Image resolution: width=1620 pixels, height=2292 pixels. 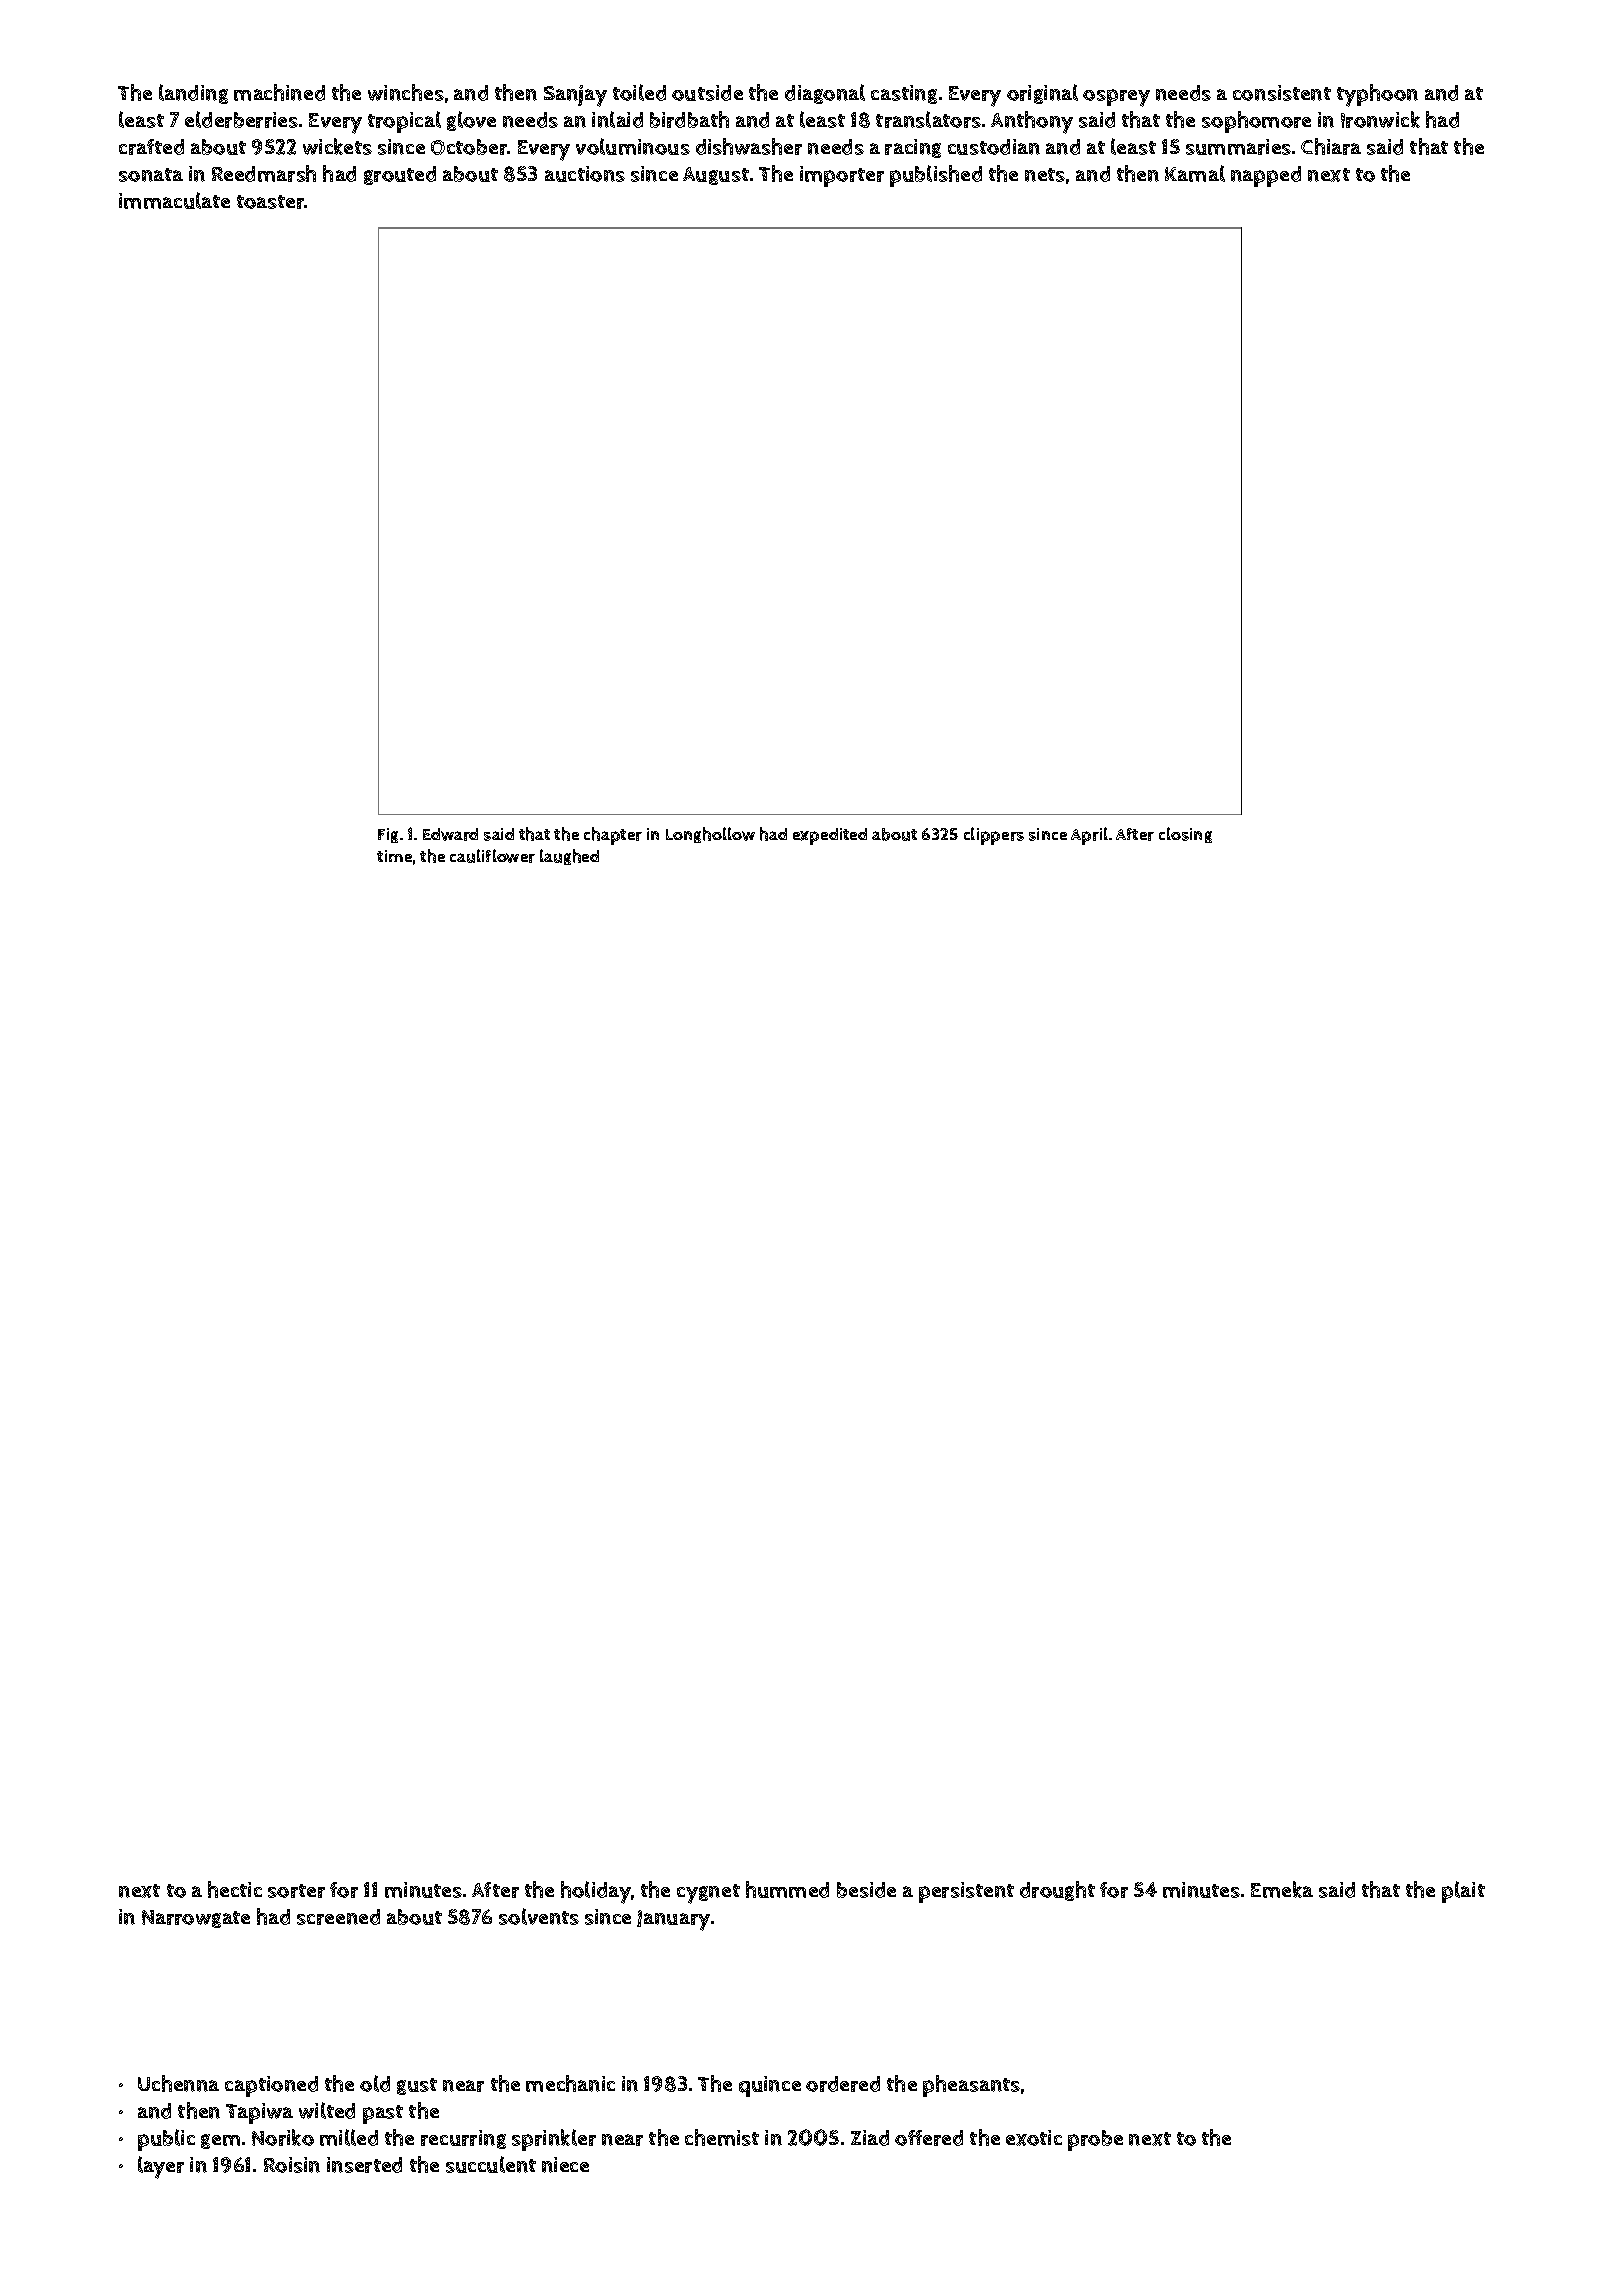 What do you see at coordinates (639, 92) in the image?
I see `toiled` at bounding box center [639, 92].
